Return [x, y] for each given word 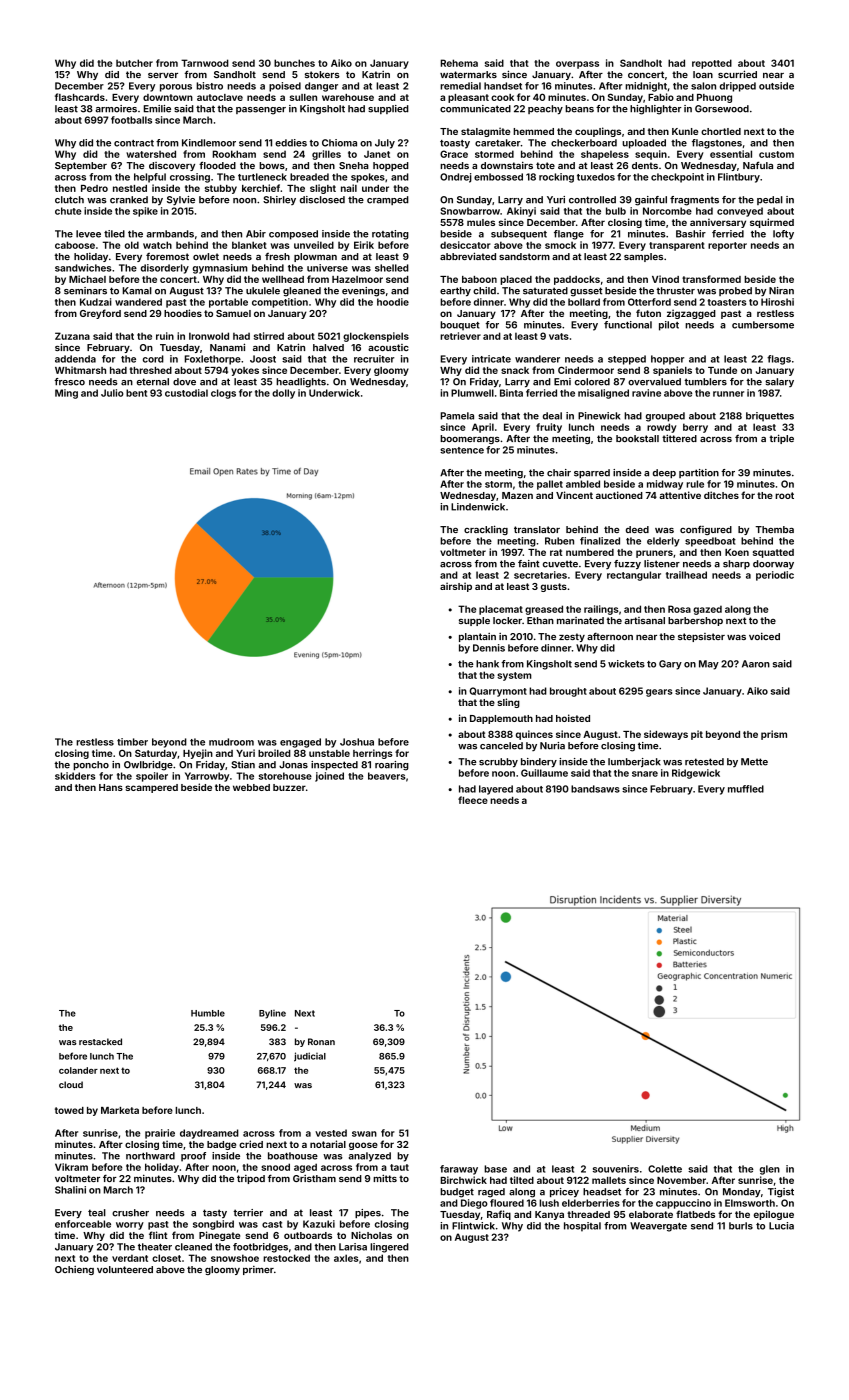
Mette [754, 762]
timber [132, 742]
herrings [373, 754]
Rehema [459, 63]
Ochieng [74, 1270]
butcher [134, 63]
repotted [712, 64]
